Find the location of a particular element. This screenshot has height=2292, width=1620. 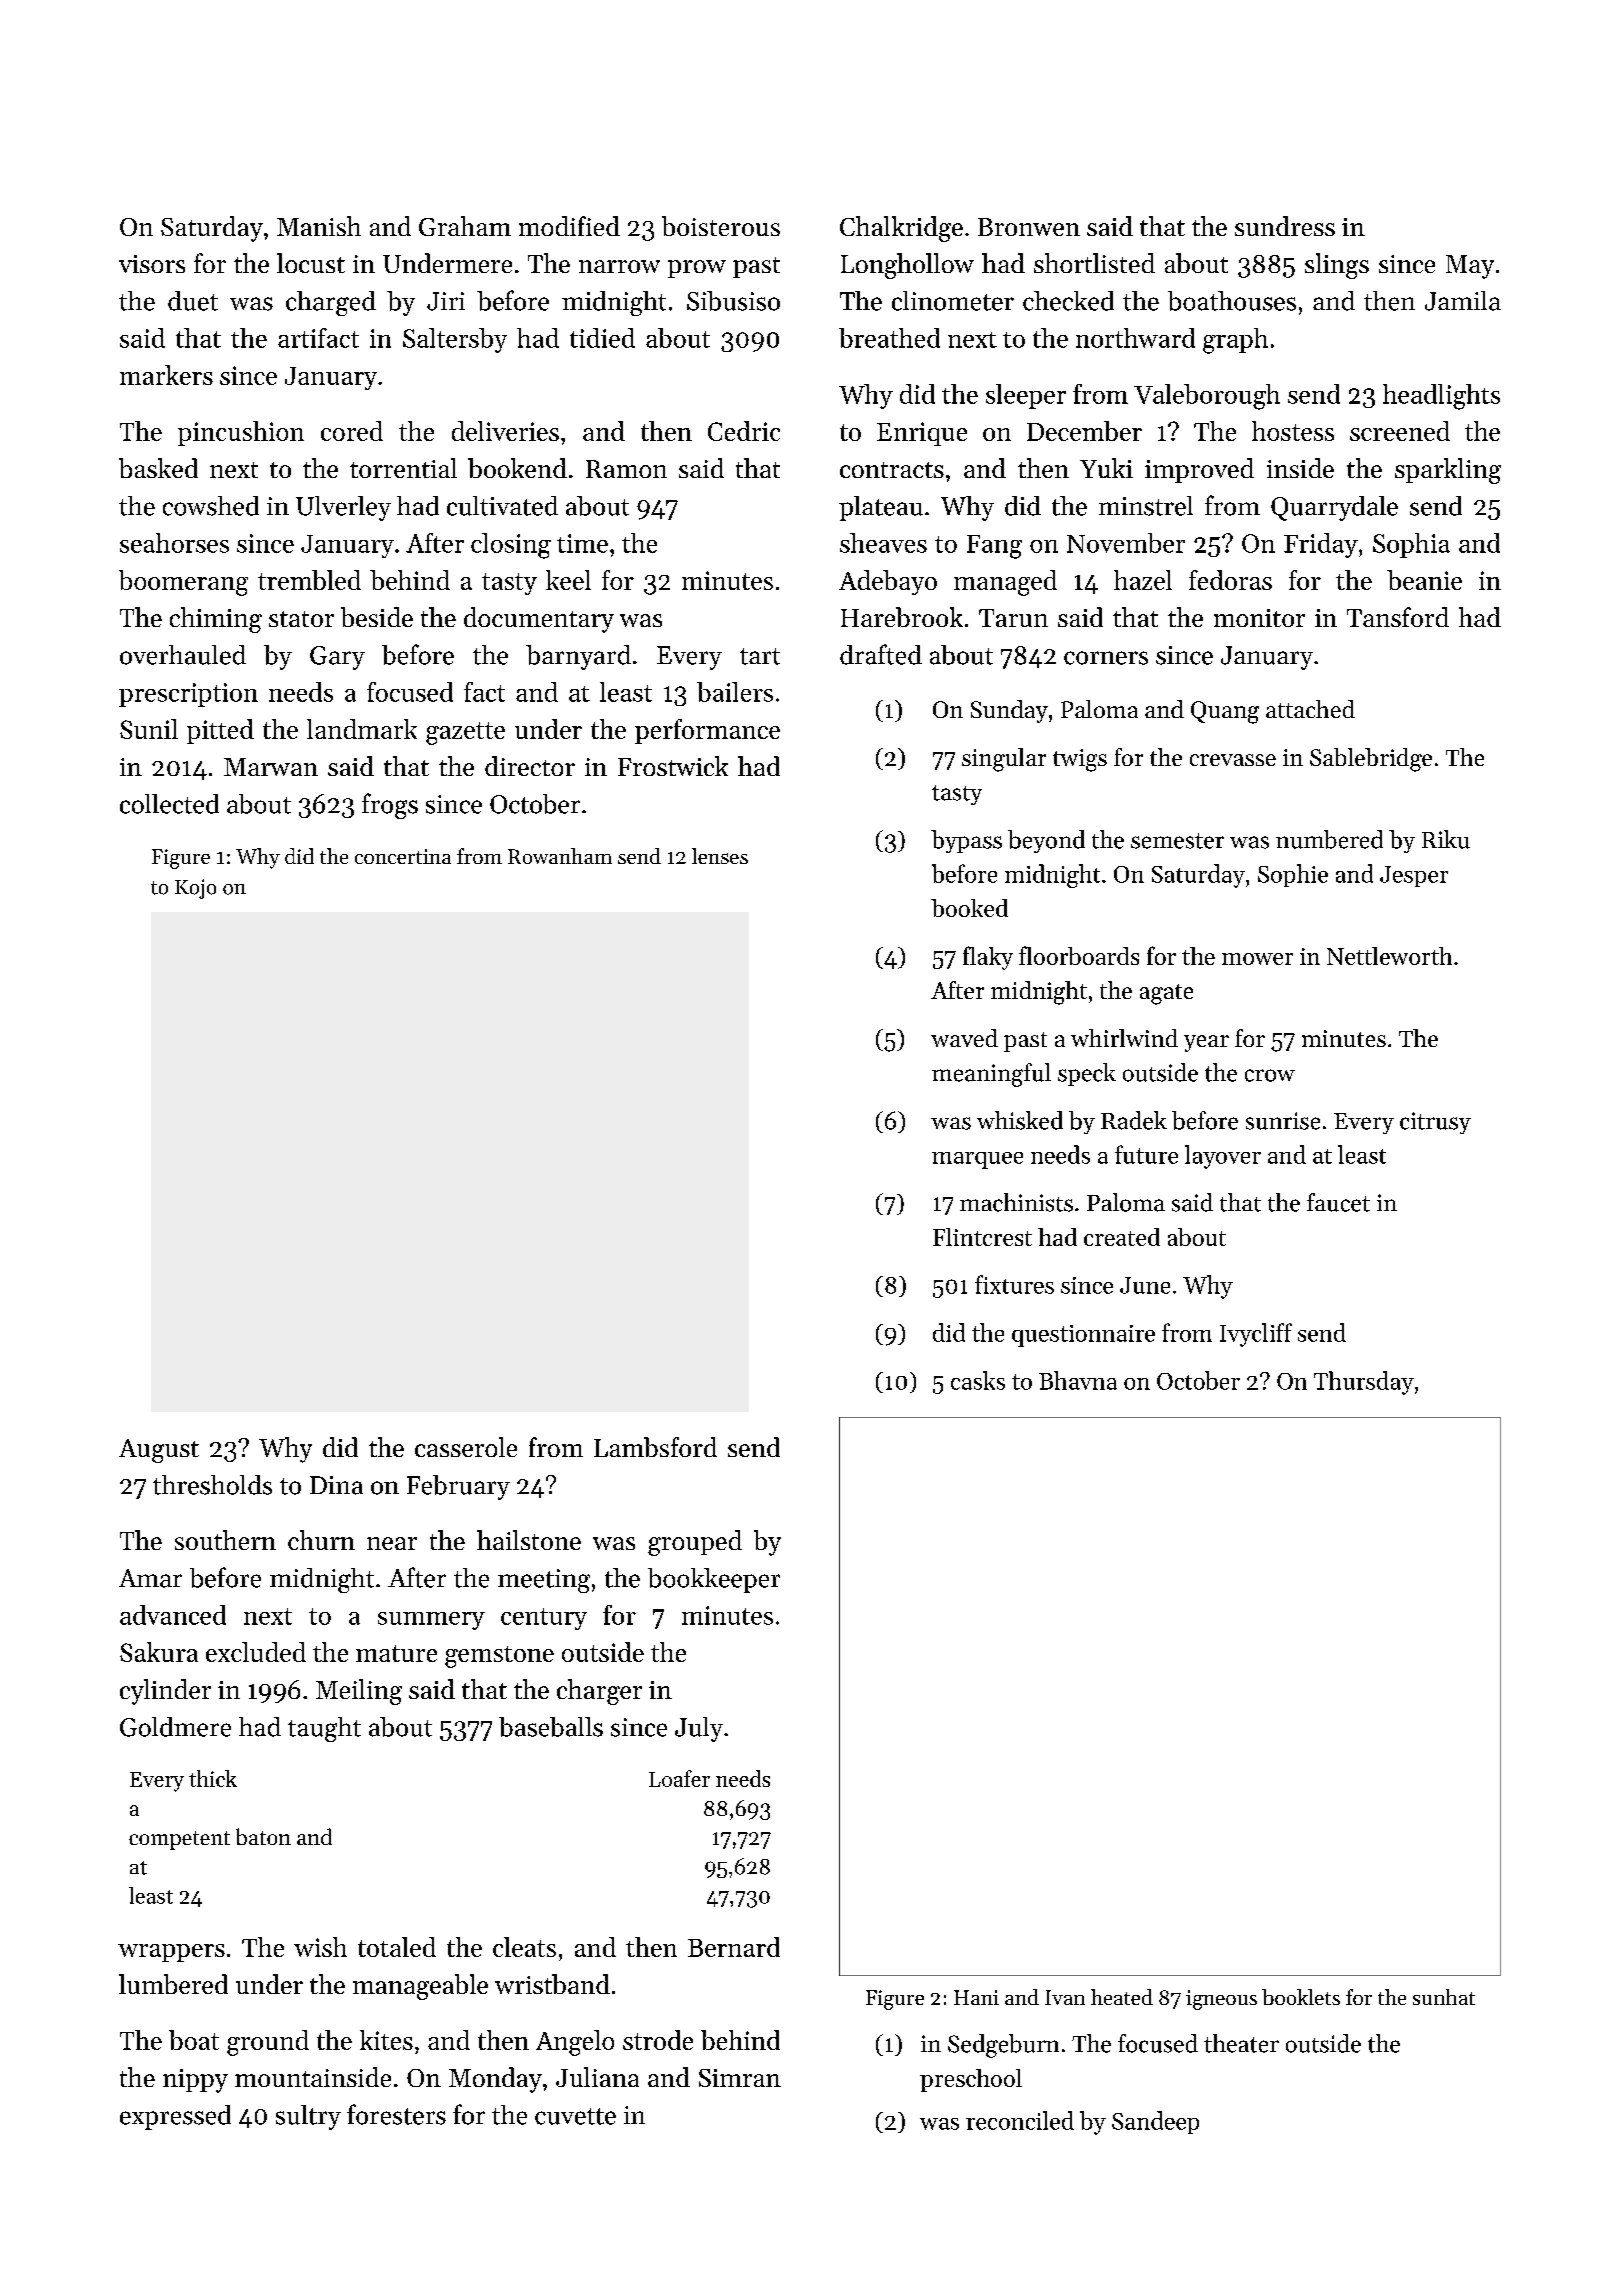

July is located at coordinates (699, 1729).
